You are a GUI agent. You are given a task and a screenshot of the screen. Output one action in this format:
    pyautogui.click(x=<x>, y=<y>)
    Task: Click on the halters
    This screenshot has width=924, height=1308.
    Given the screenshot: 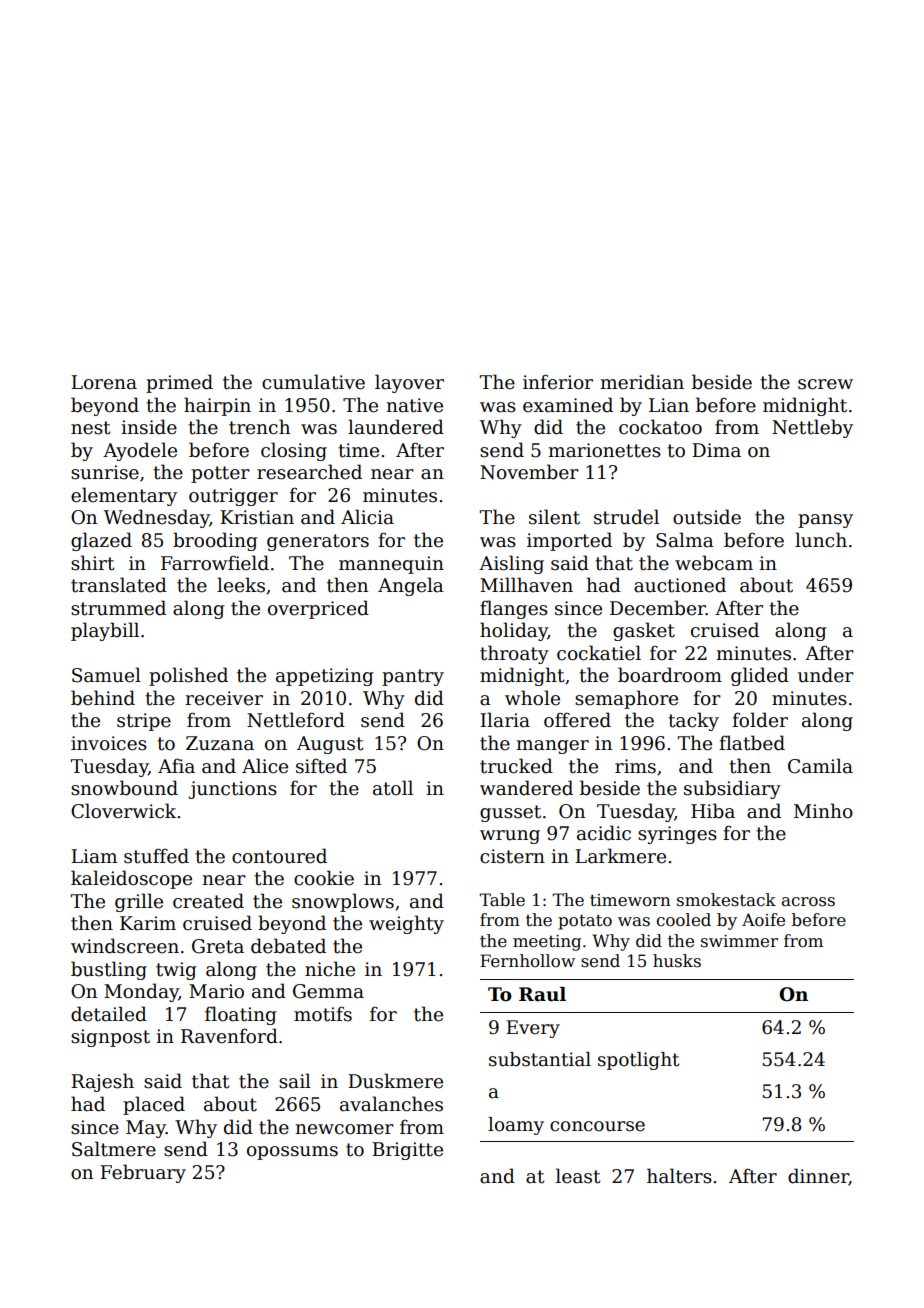 What is the action you would take?
    pyautogui.click(x=679, y=1176)
